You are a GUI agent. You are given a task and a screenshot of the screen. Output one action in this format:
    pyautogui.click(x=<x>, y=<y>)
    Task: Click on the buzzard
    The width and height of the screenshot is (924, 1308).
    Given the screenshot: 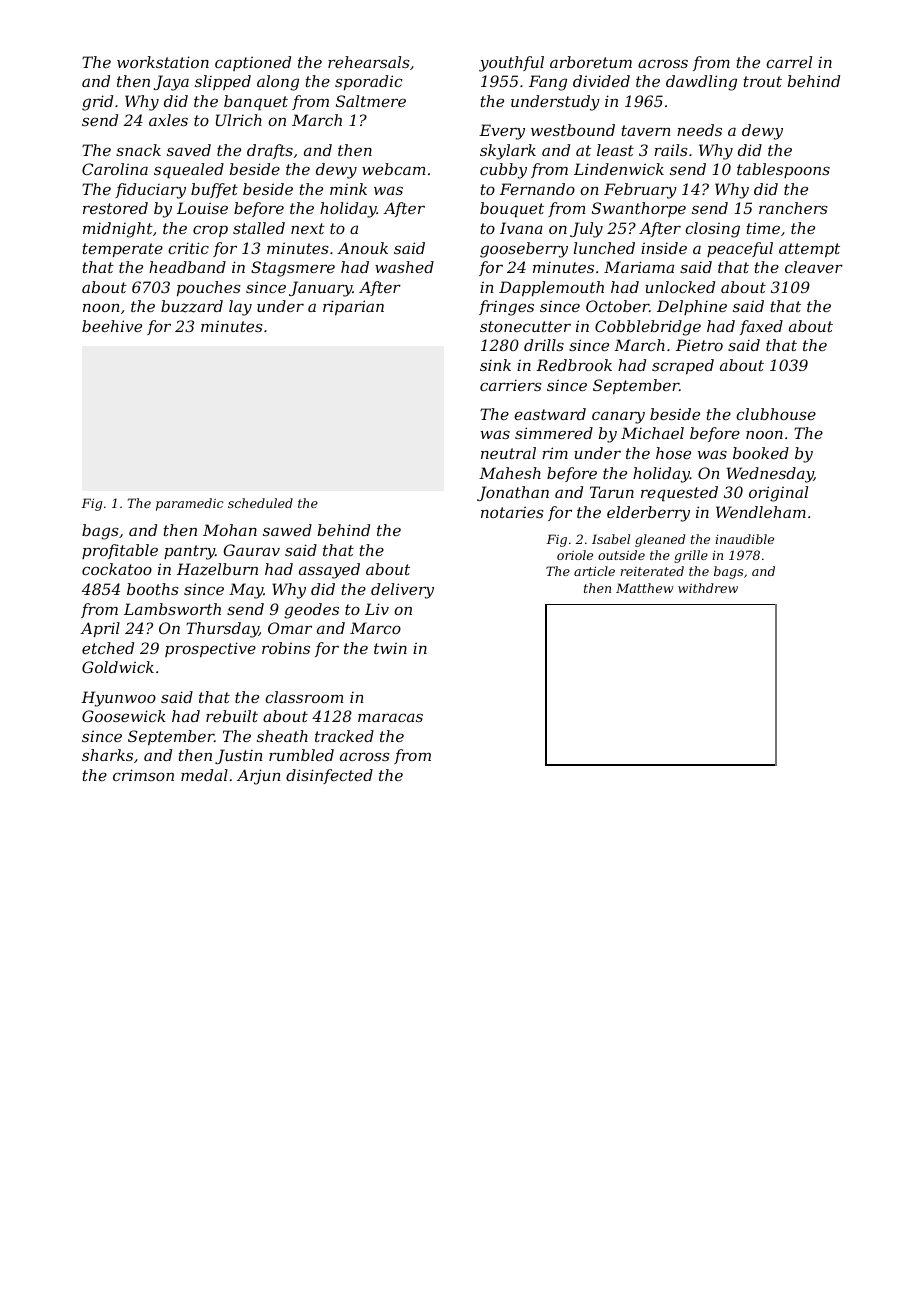 What is the action you would take?
    pyautogui.click(x=192, y=306)
